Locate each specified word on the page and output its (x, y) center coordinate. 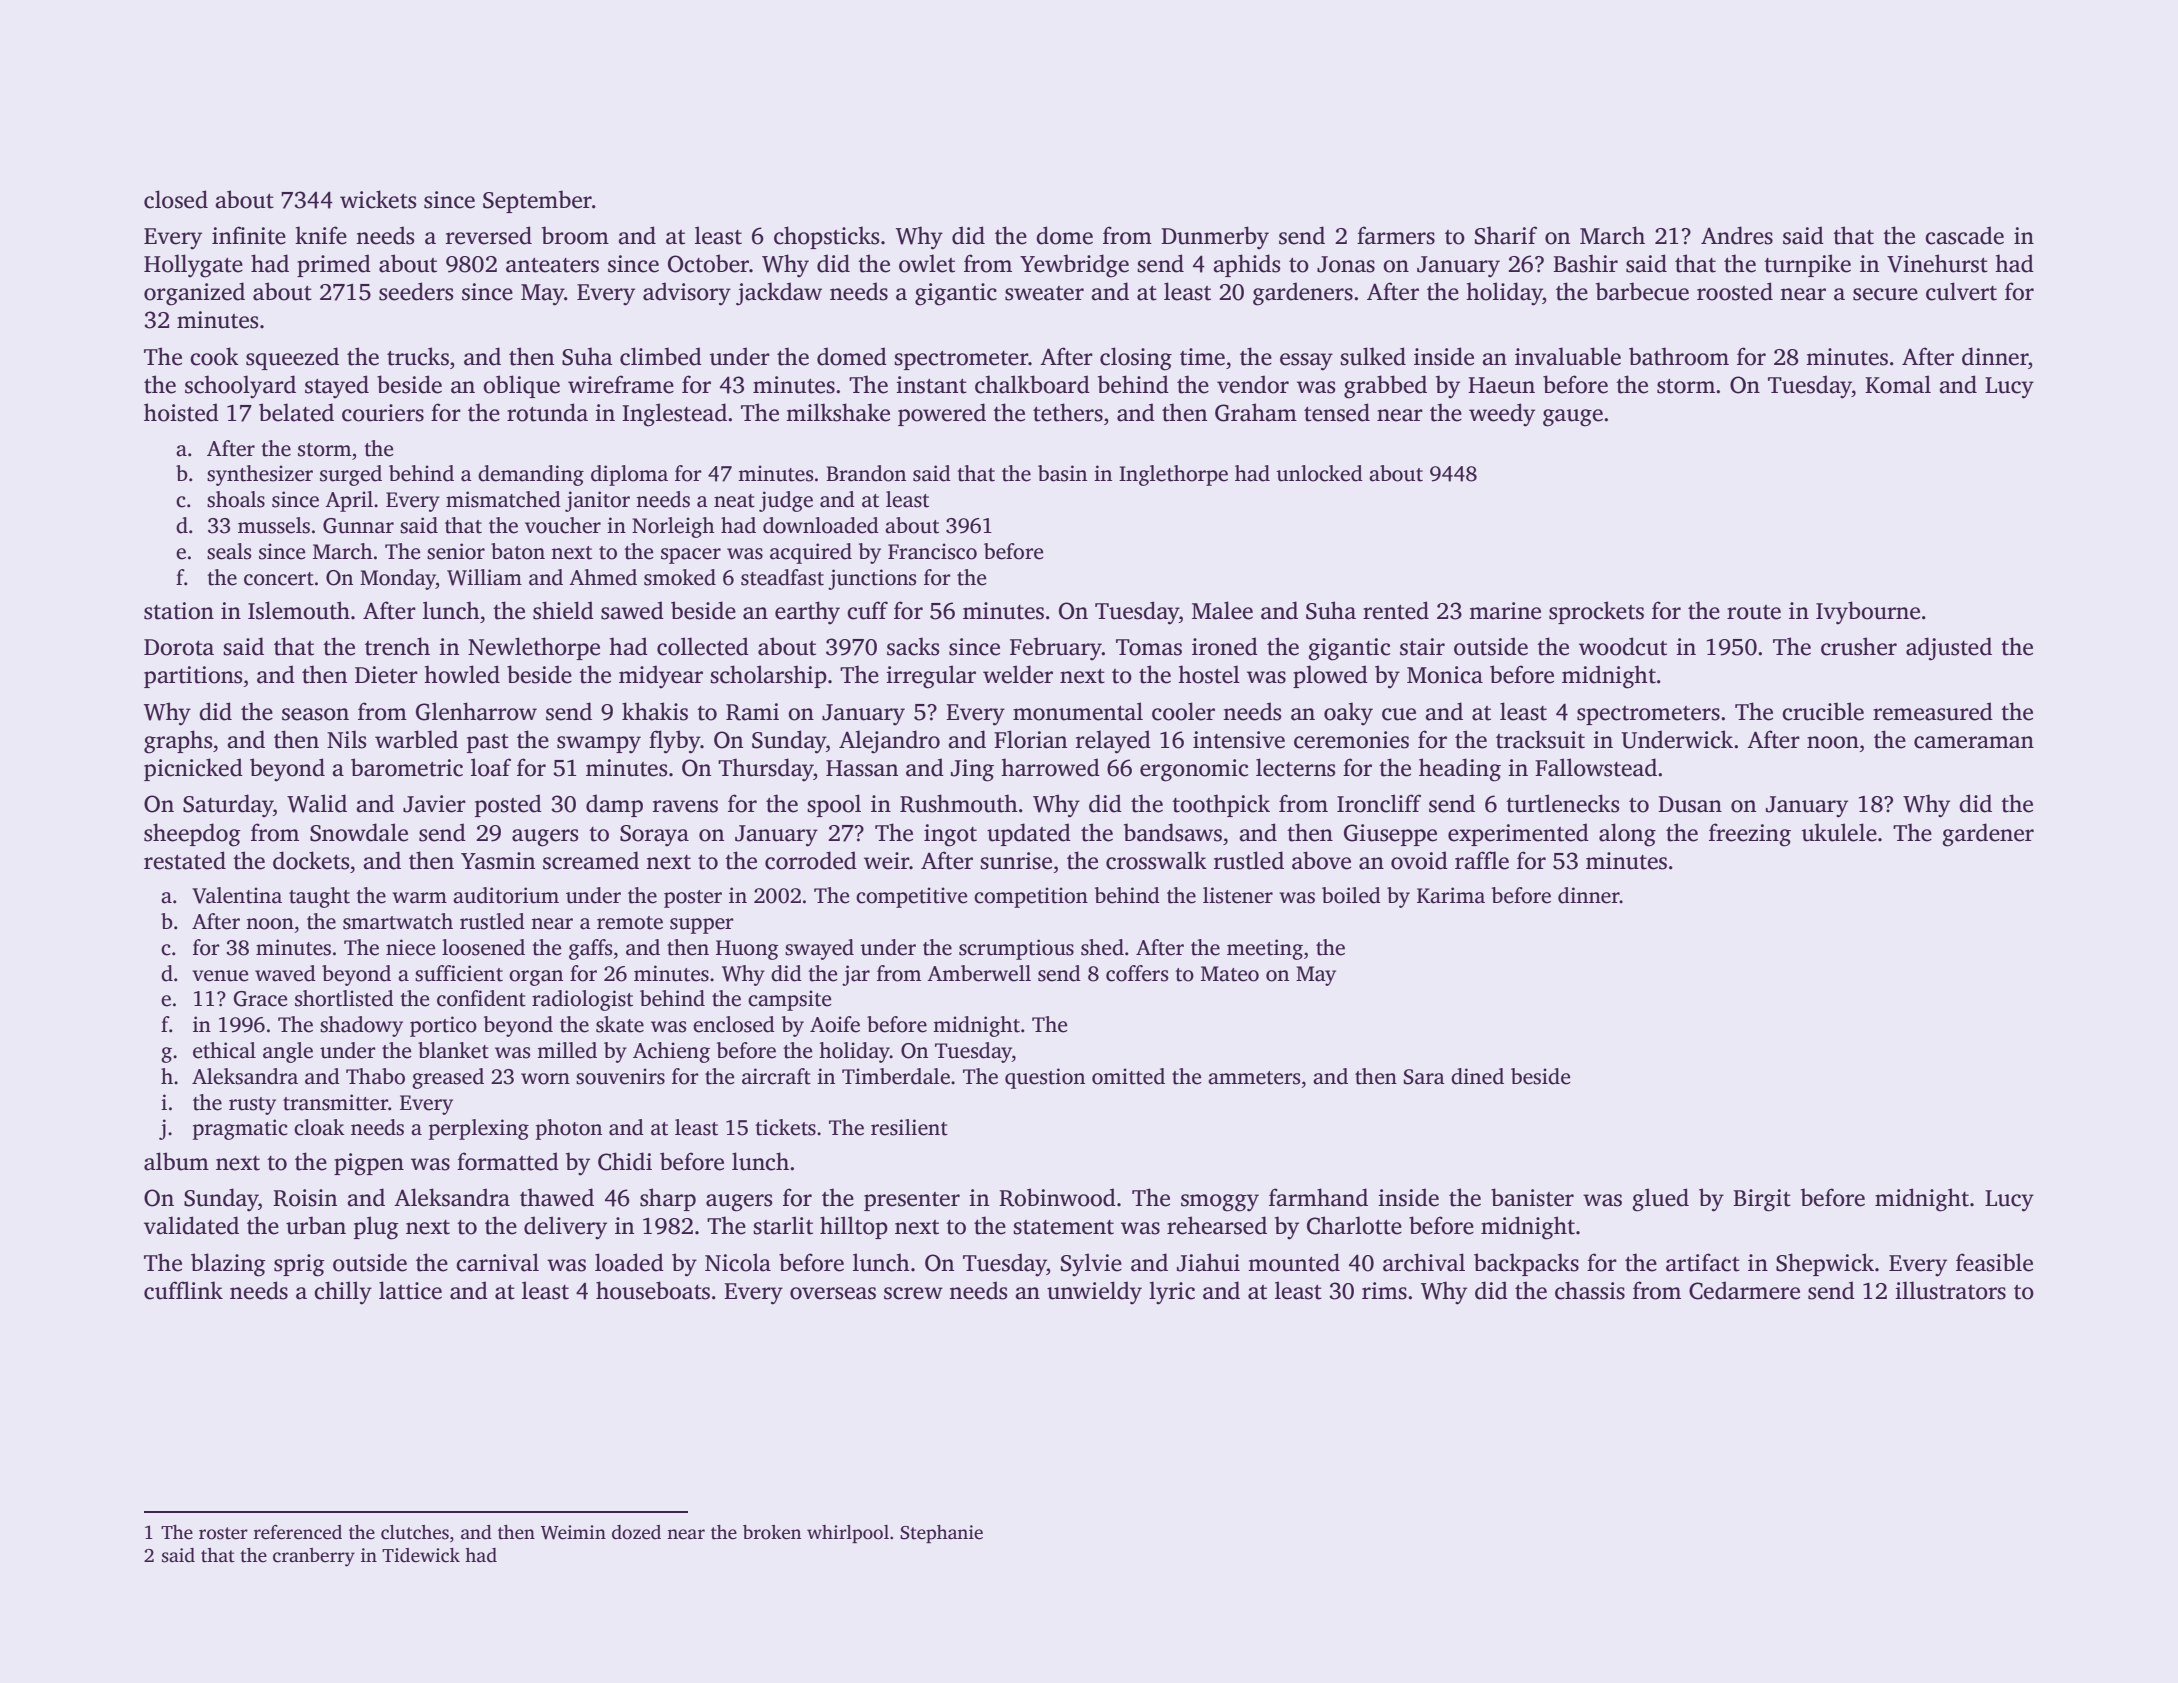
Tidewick (421, 1555)
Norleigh (673, 527)
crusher (1859, 646)
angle (288, 1052)
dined (1477, 1076)
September (537, 201)
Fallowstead (1596, 767)
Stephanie (941, 1534)
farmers (1396, 235)
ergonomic (1194, 770)
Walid (317, 803)
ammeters (1254, 1078)
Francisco (932, 551)
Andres (1737, 235)
